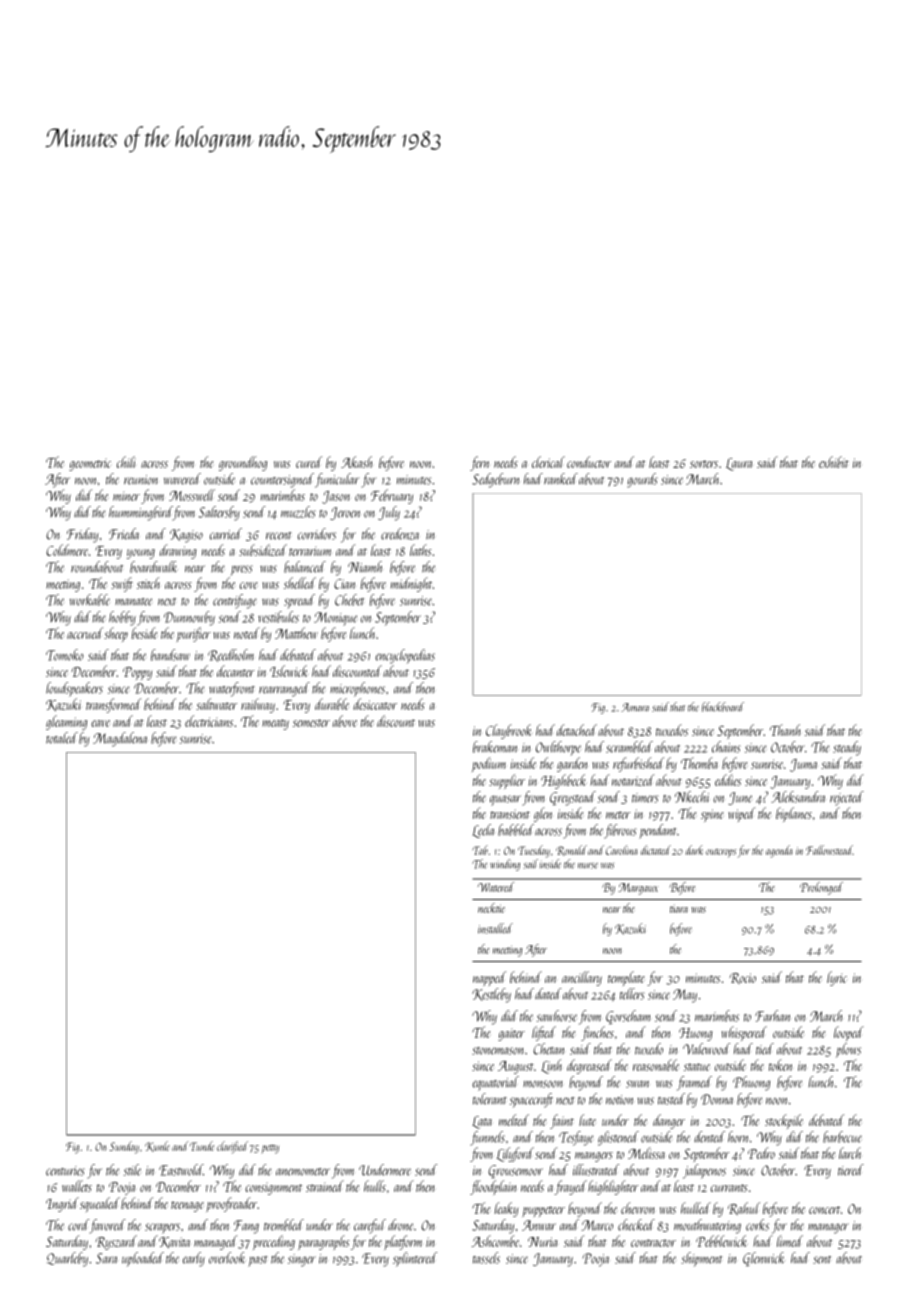 This screenshot has width=908, height=1316. What do you see at coordinates (284, 1225) in the screenshot?
I see `trembled` at bounding box center [284, 1225].
